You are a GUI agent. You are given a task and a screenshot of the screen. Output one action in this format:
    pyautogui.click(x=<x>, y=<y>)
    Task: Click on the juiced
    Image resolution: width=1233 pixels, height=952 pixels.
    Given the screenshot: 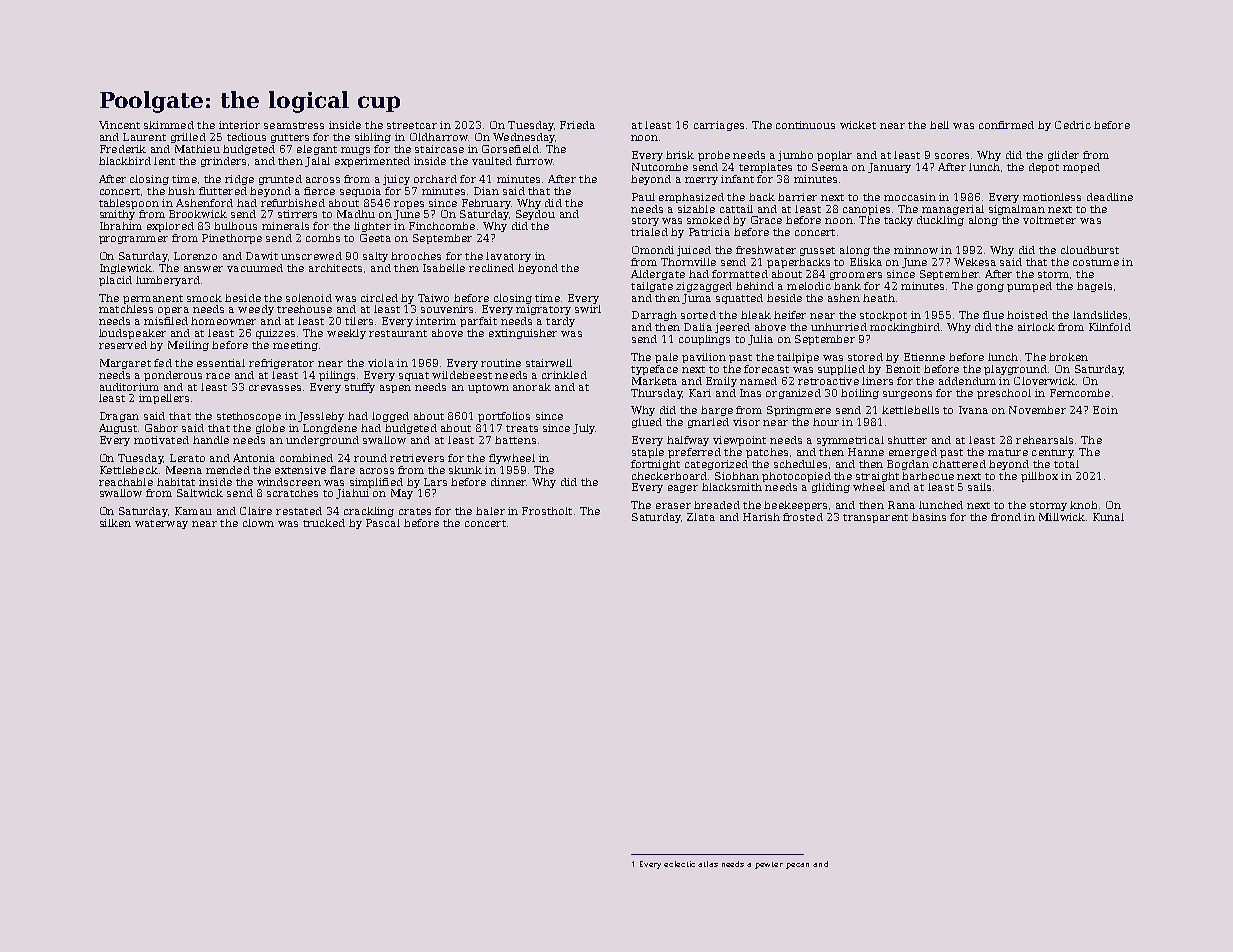 What is the action you would take?
    pyautogui.click(x=694, y=251)
